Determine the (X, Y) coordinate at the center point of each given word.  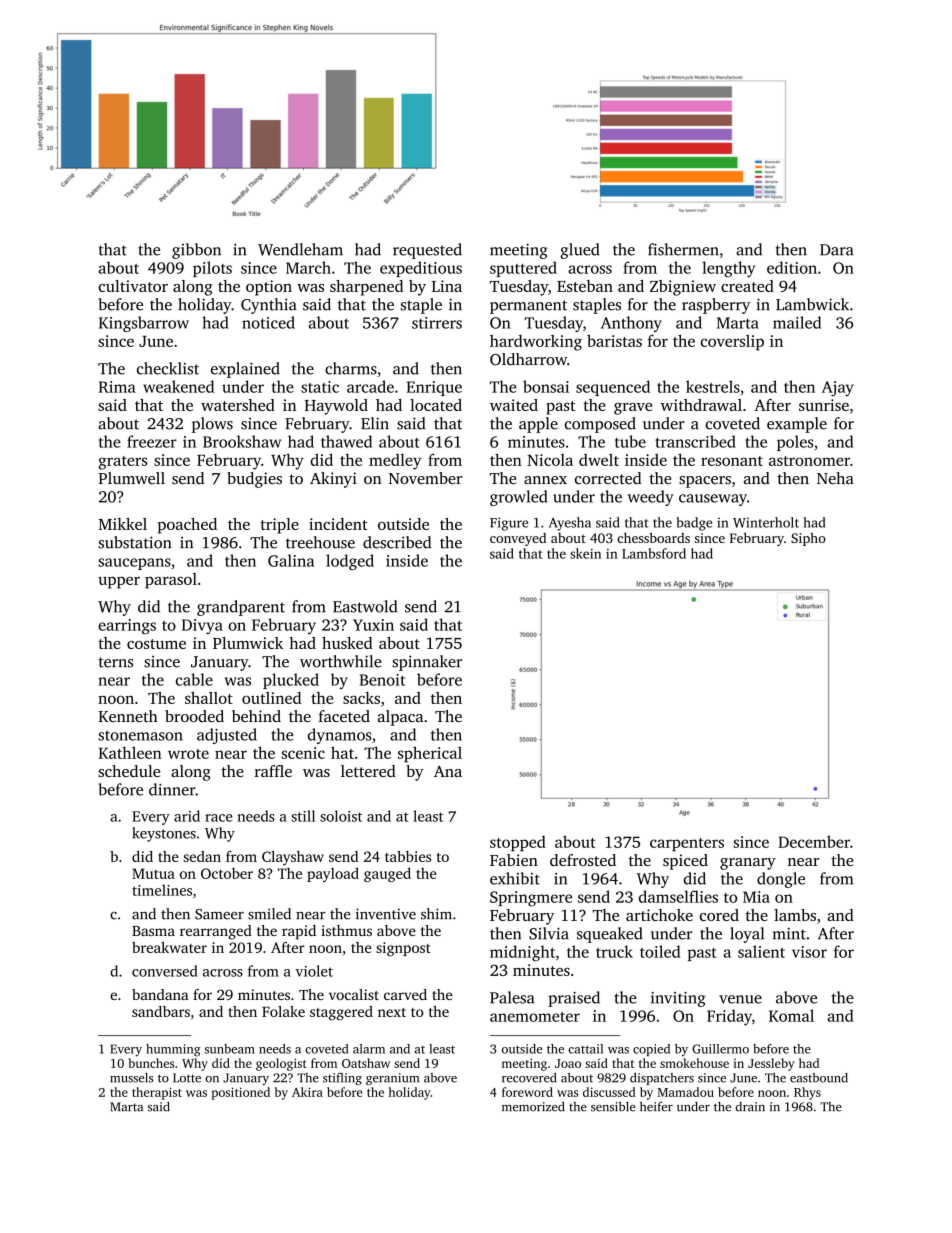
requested (427, 251)
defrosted (583, 860)
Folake (283, 1011)
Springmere (531, 899)
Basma (153, 931)
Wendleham (300, 249)
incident (338, 524)
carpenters (687, 844)
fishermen (683, 249)
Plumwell (131, 478)
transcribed (695, 441)
